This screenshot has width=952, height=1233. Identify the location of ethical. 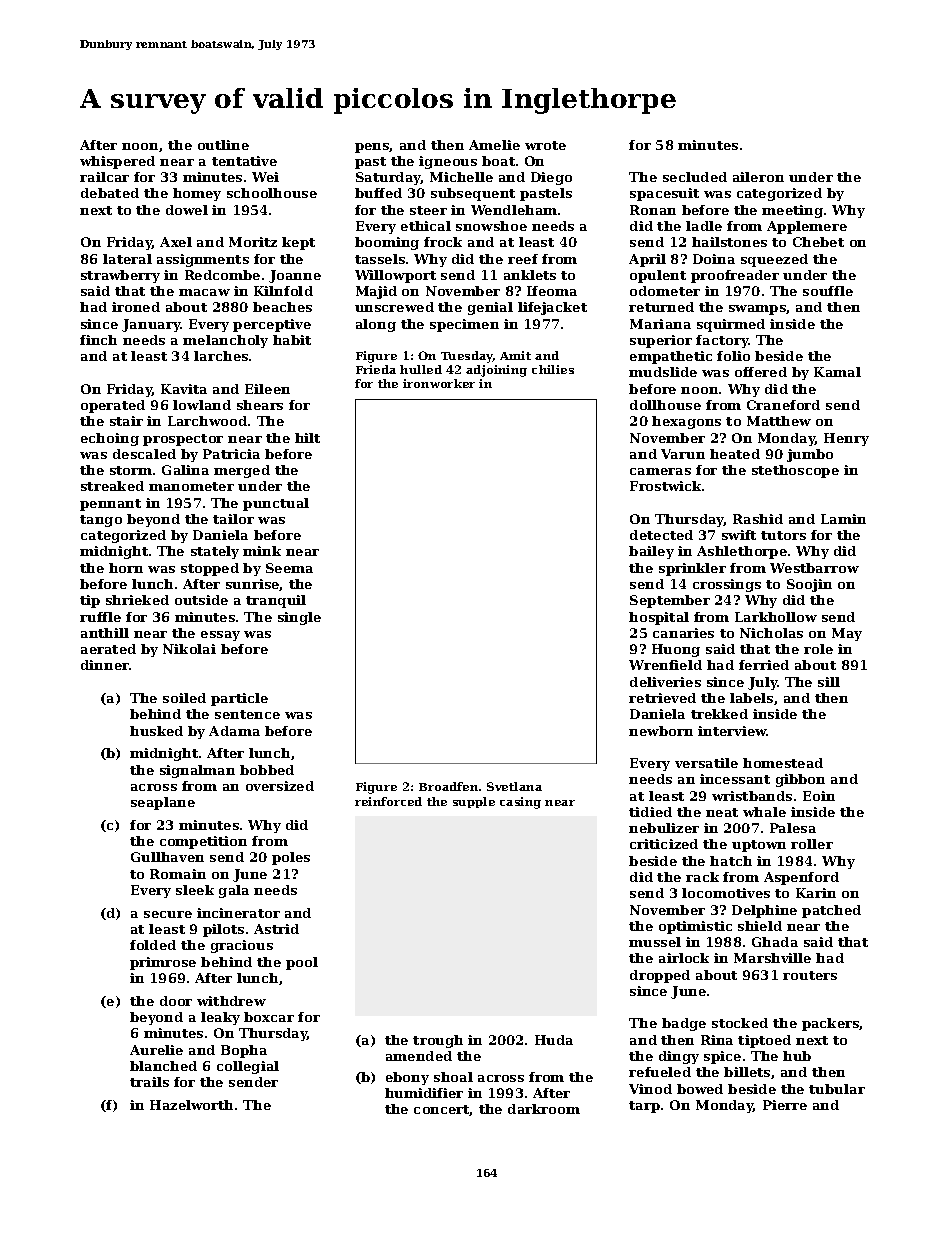
(426, 226).
